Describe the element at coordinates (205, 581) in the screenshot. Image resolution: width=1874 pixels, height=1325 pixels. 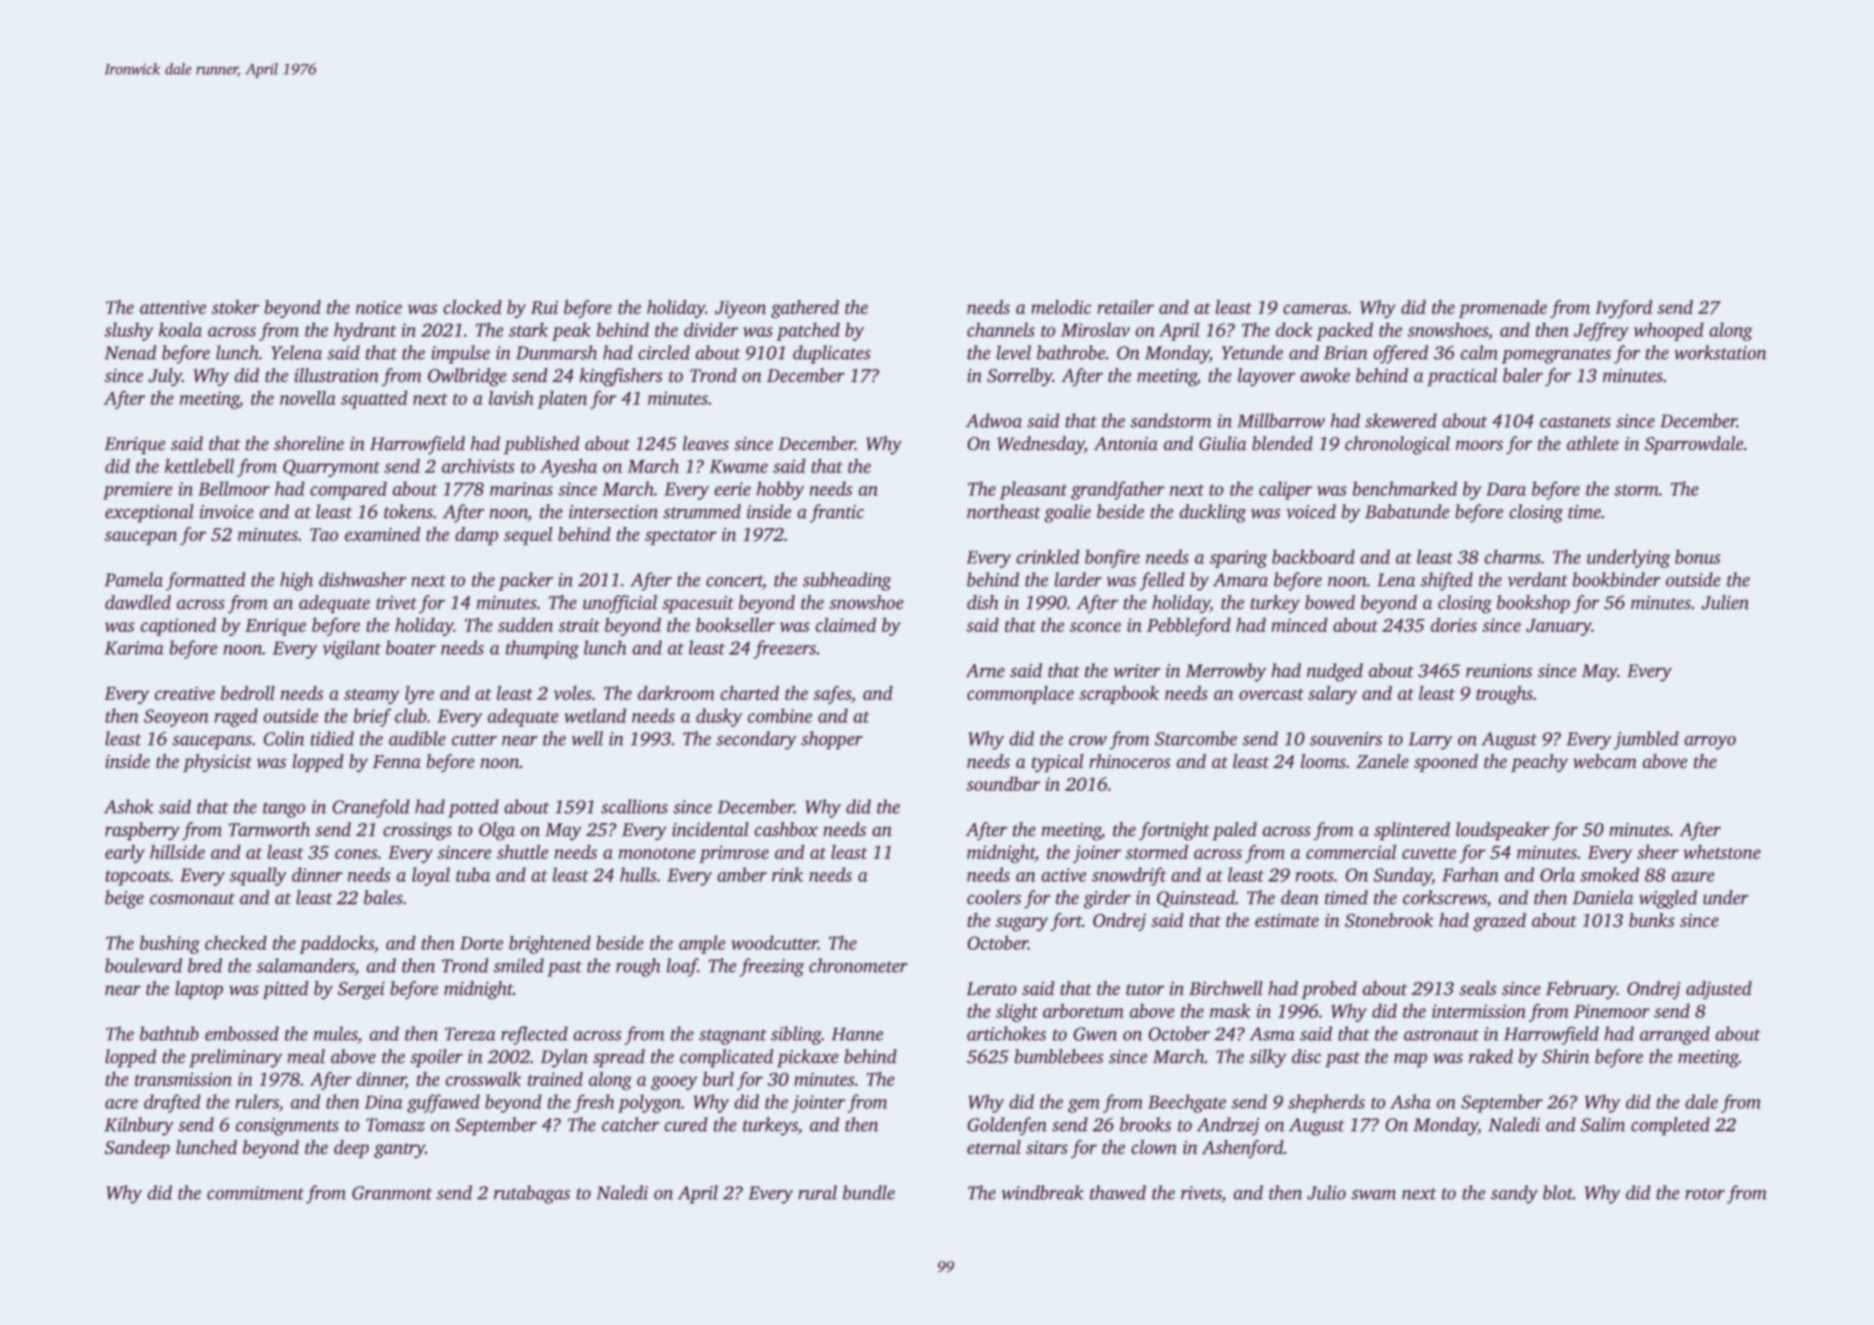
I see `formatted` at that location.
